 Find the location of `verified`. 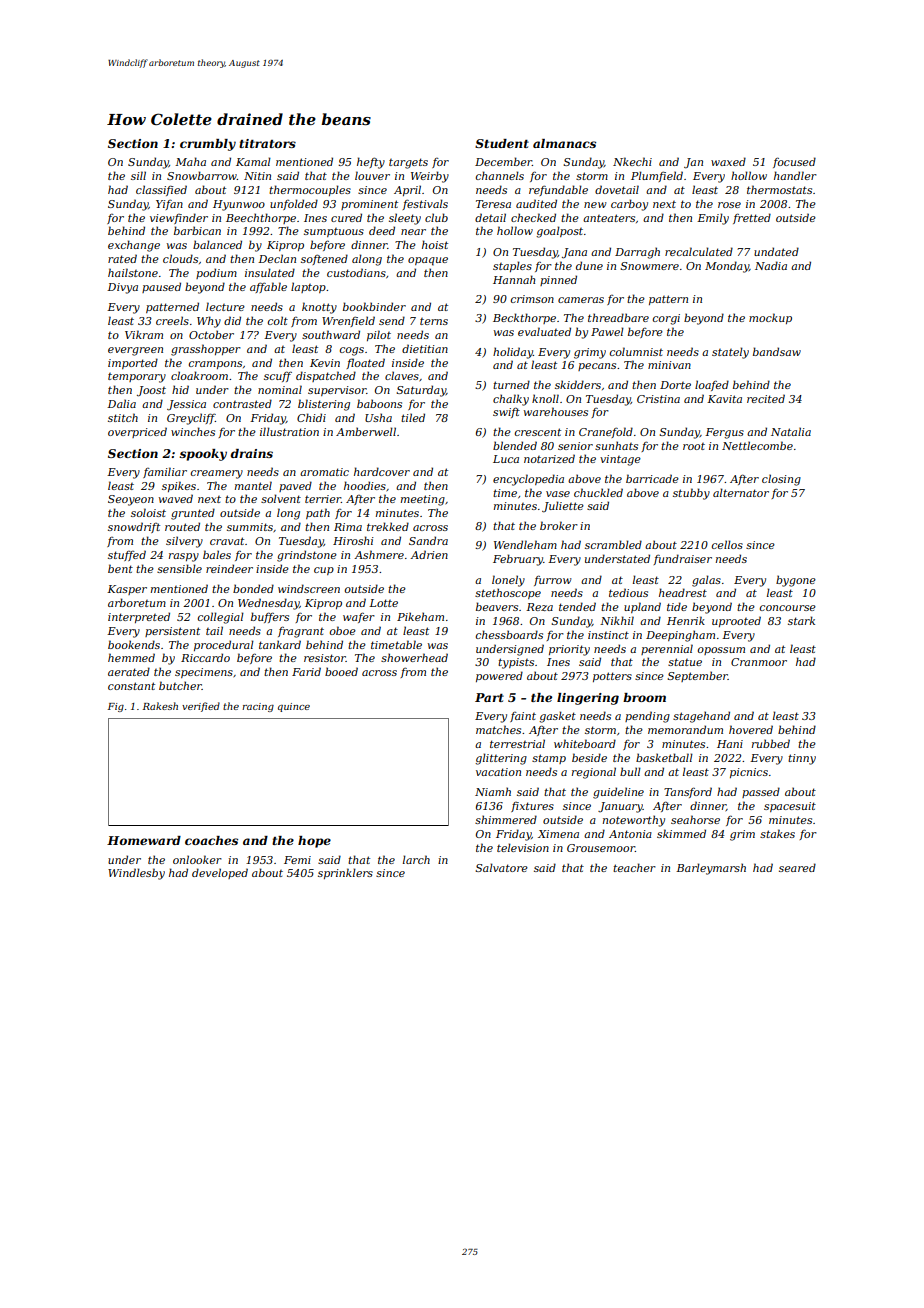

verified is located at coordinates (201, 707).
